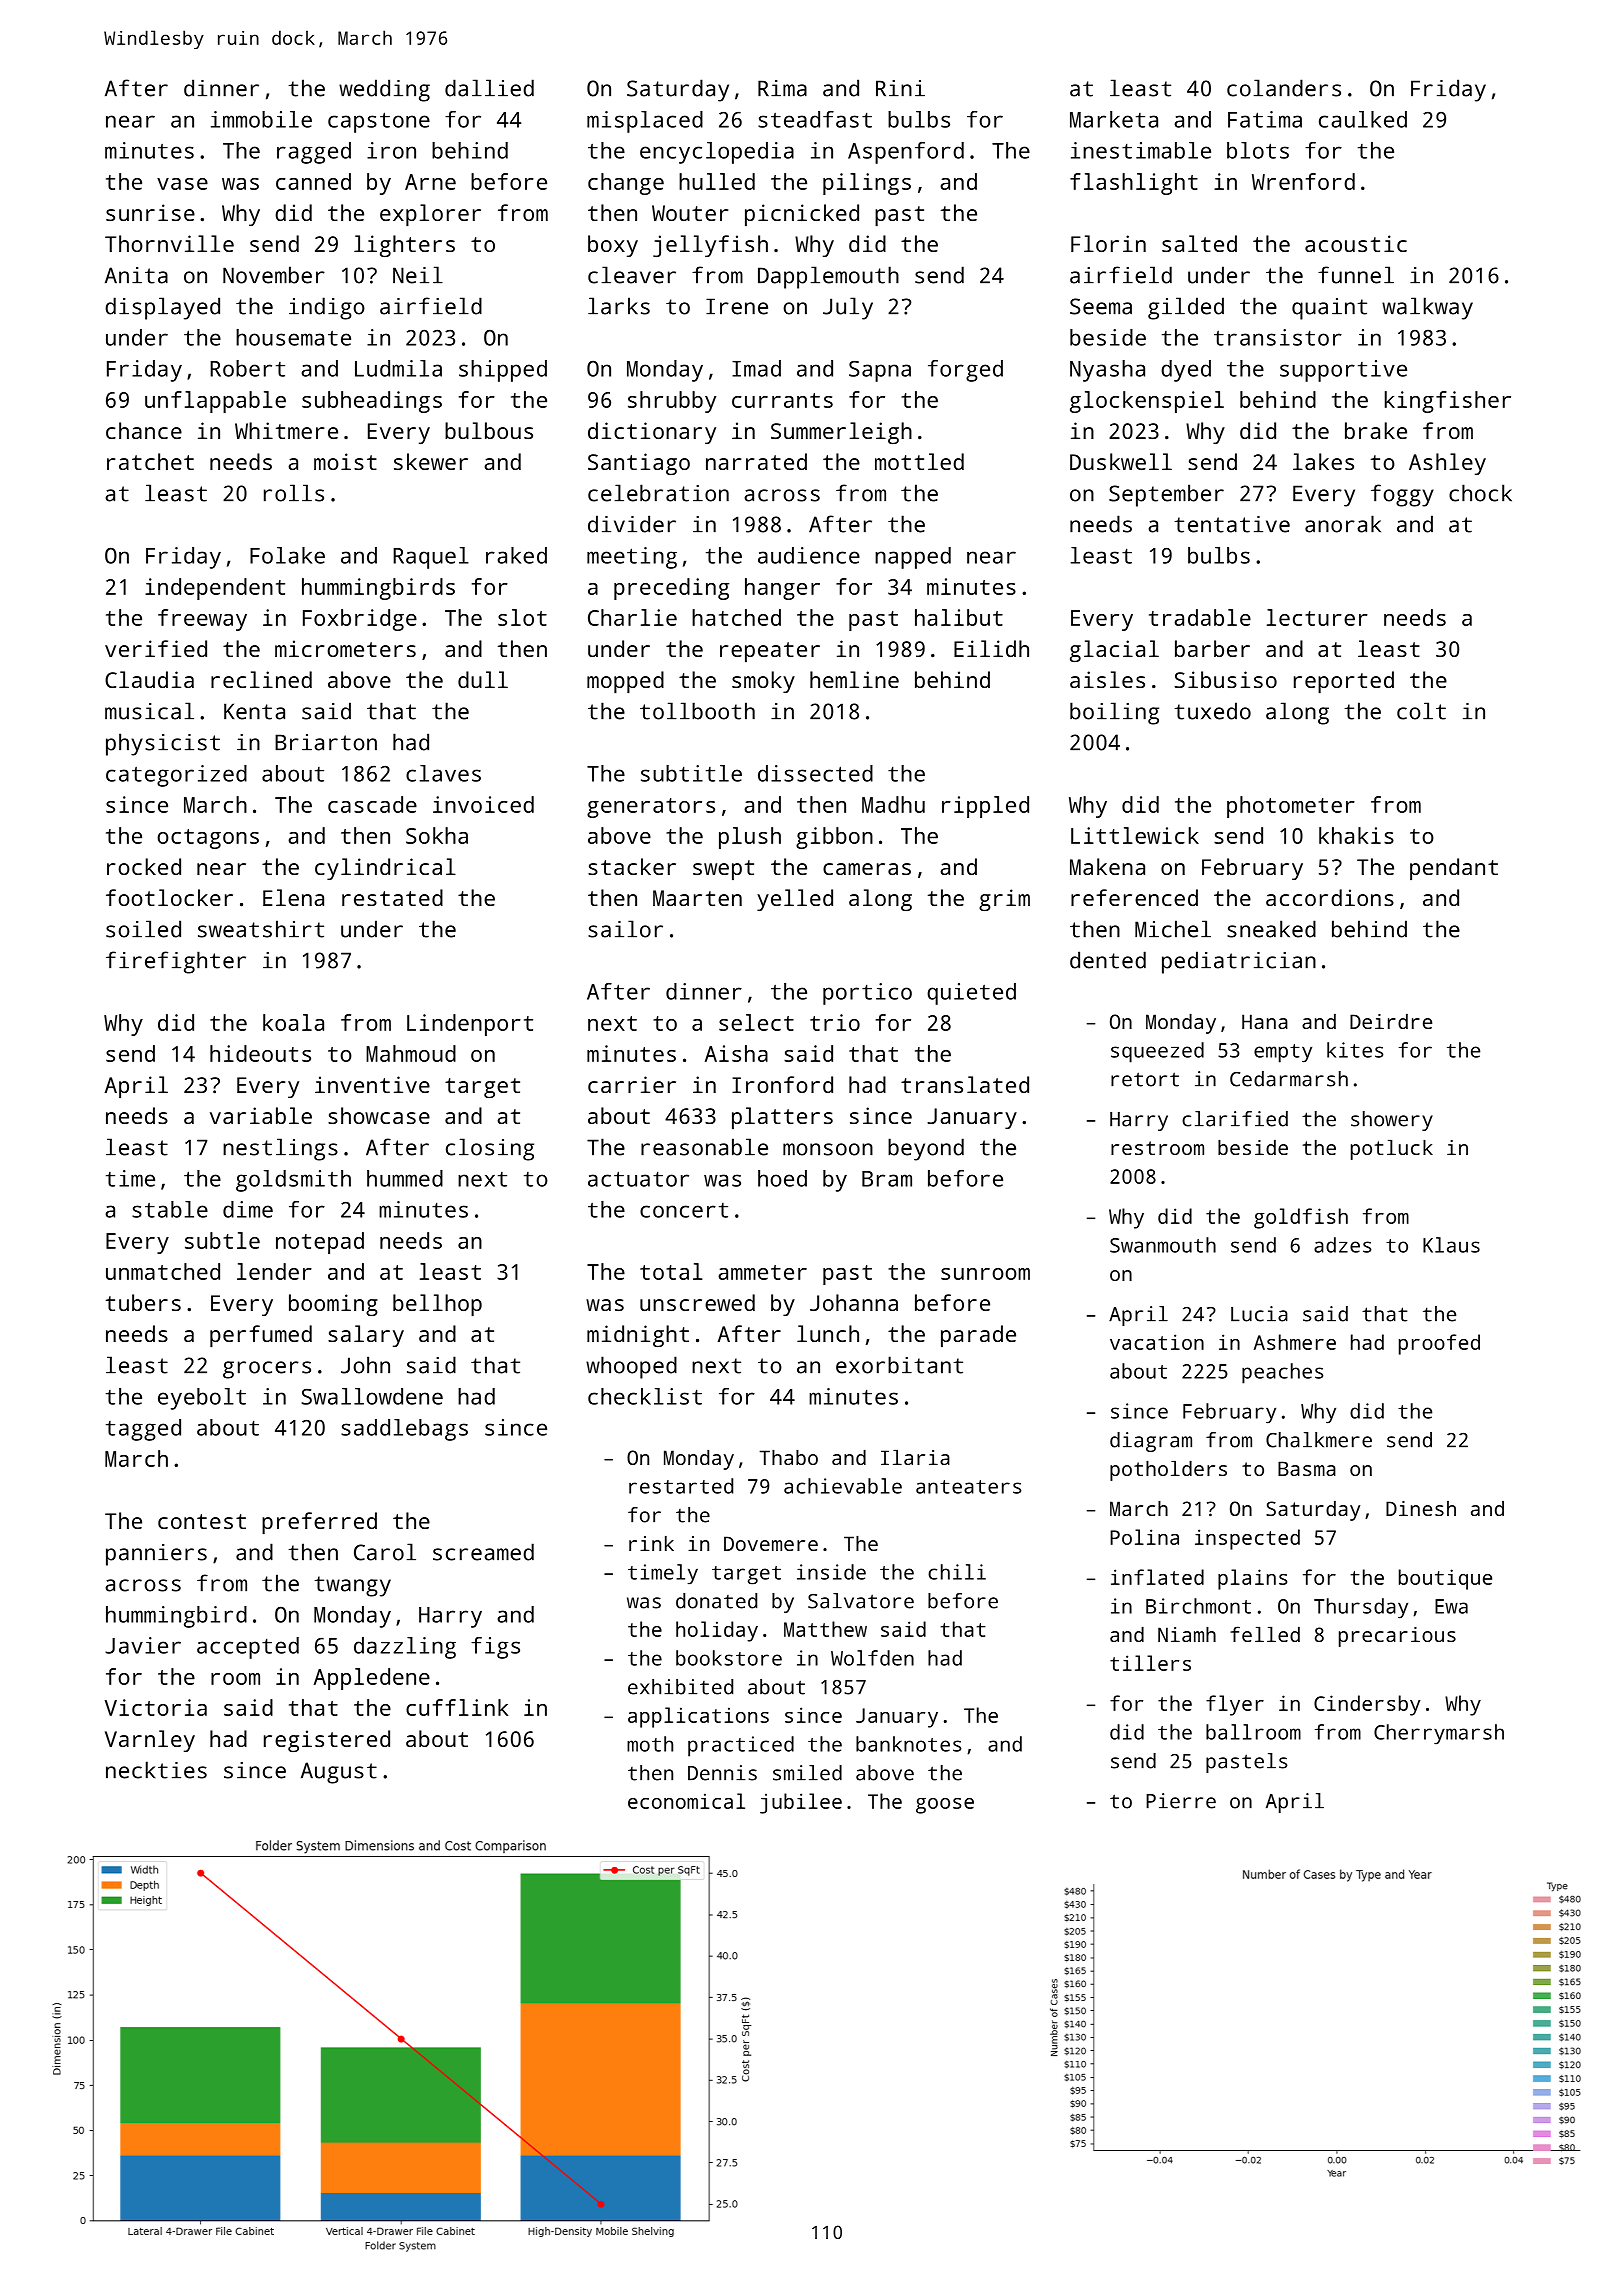 Image resolution: width=1620 pixels, height=2292 pixels. What do you see at coordinates (384, 90) in the image?
I see `wedding` at bounding box center [384, 90].
